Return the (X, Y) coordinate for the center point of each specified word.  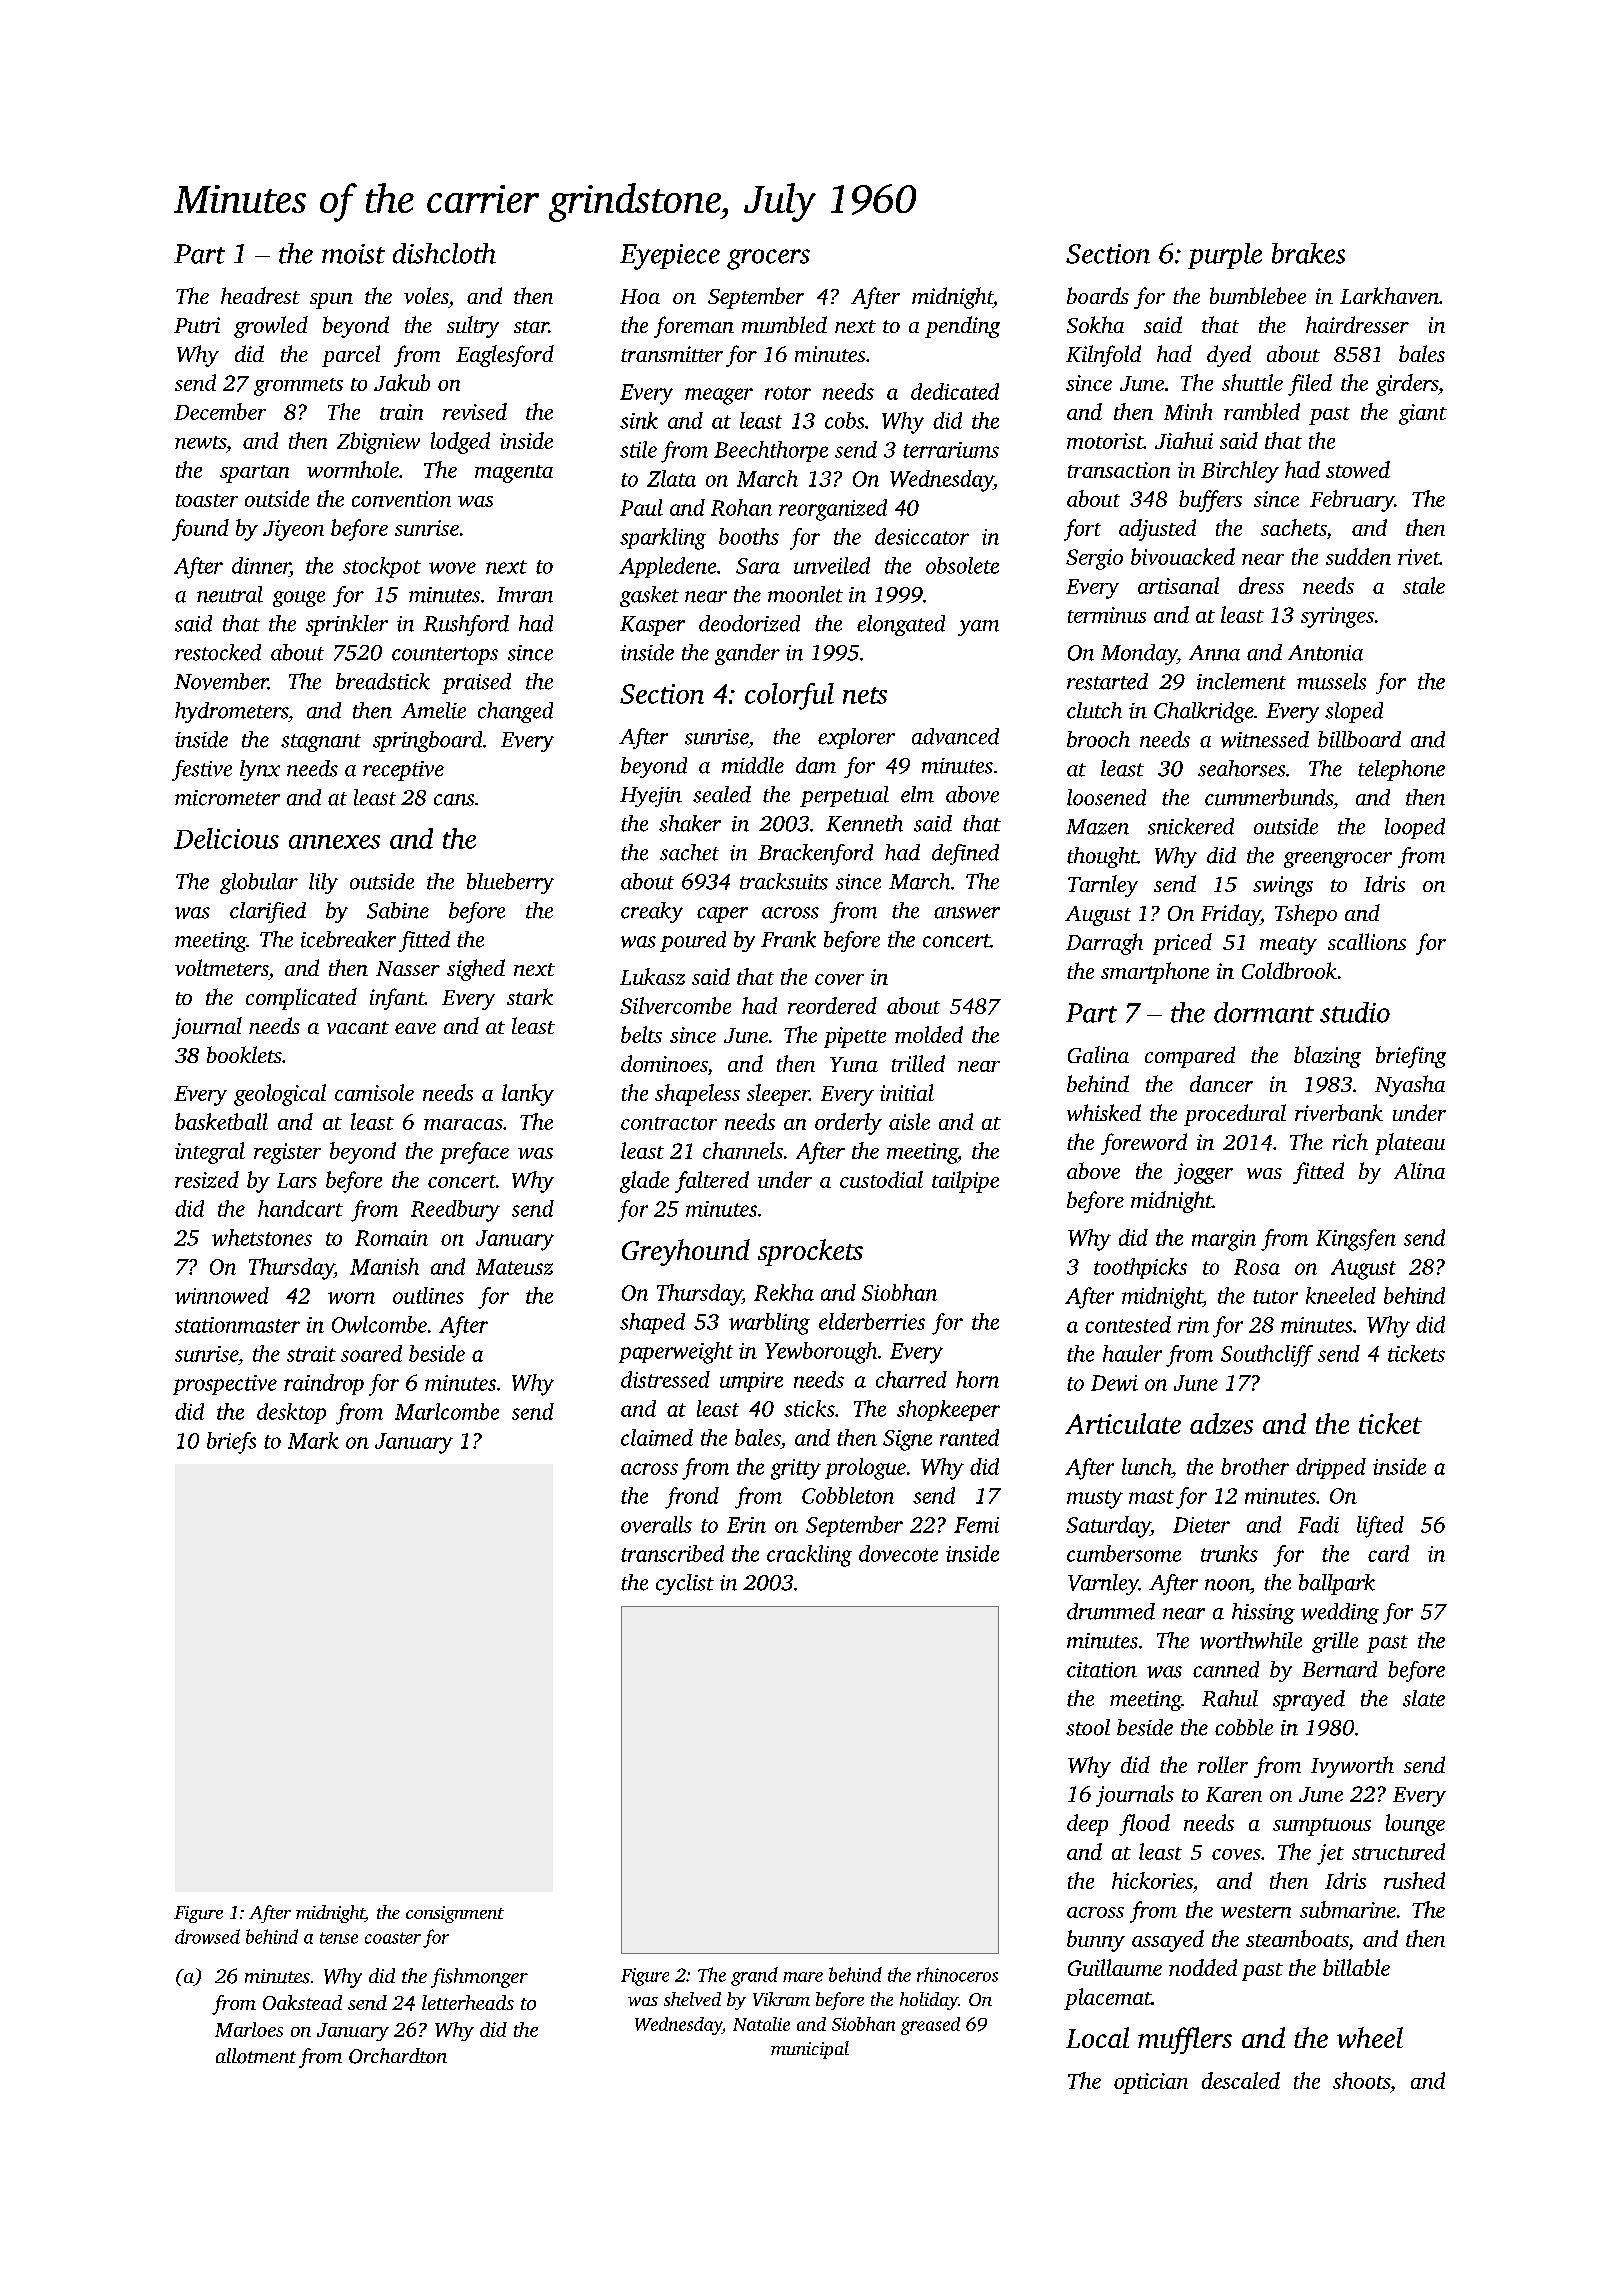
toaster (207, 500)
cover (839, 979)
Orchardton (398, 2056)
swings (1283, 886)
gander (747, 654)
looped (1415, 828)
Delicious (226, 838)
